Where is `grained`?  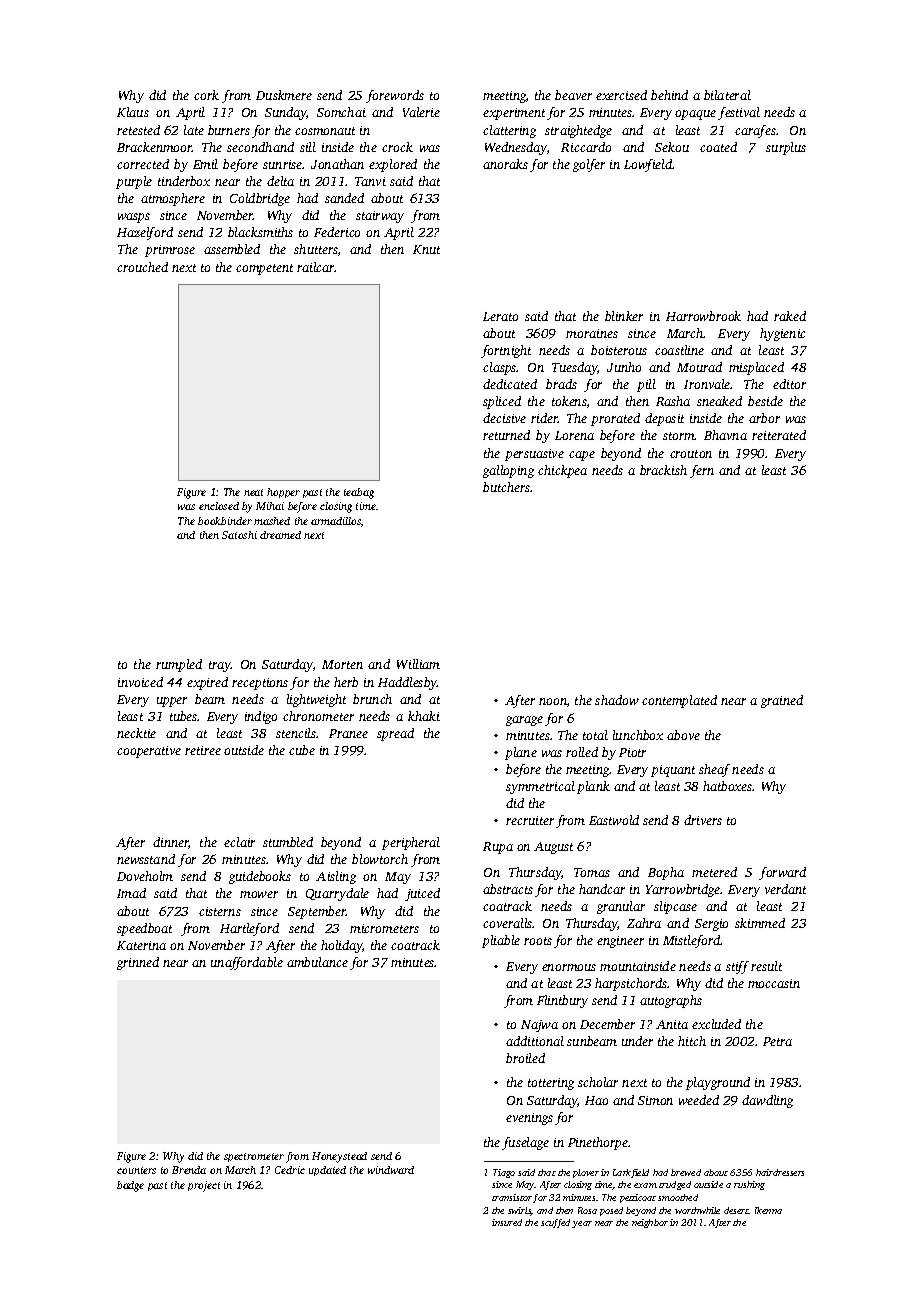 grained is located at coordinates (782, 701).
